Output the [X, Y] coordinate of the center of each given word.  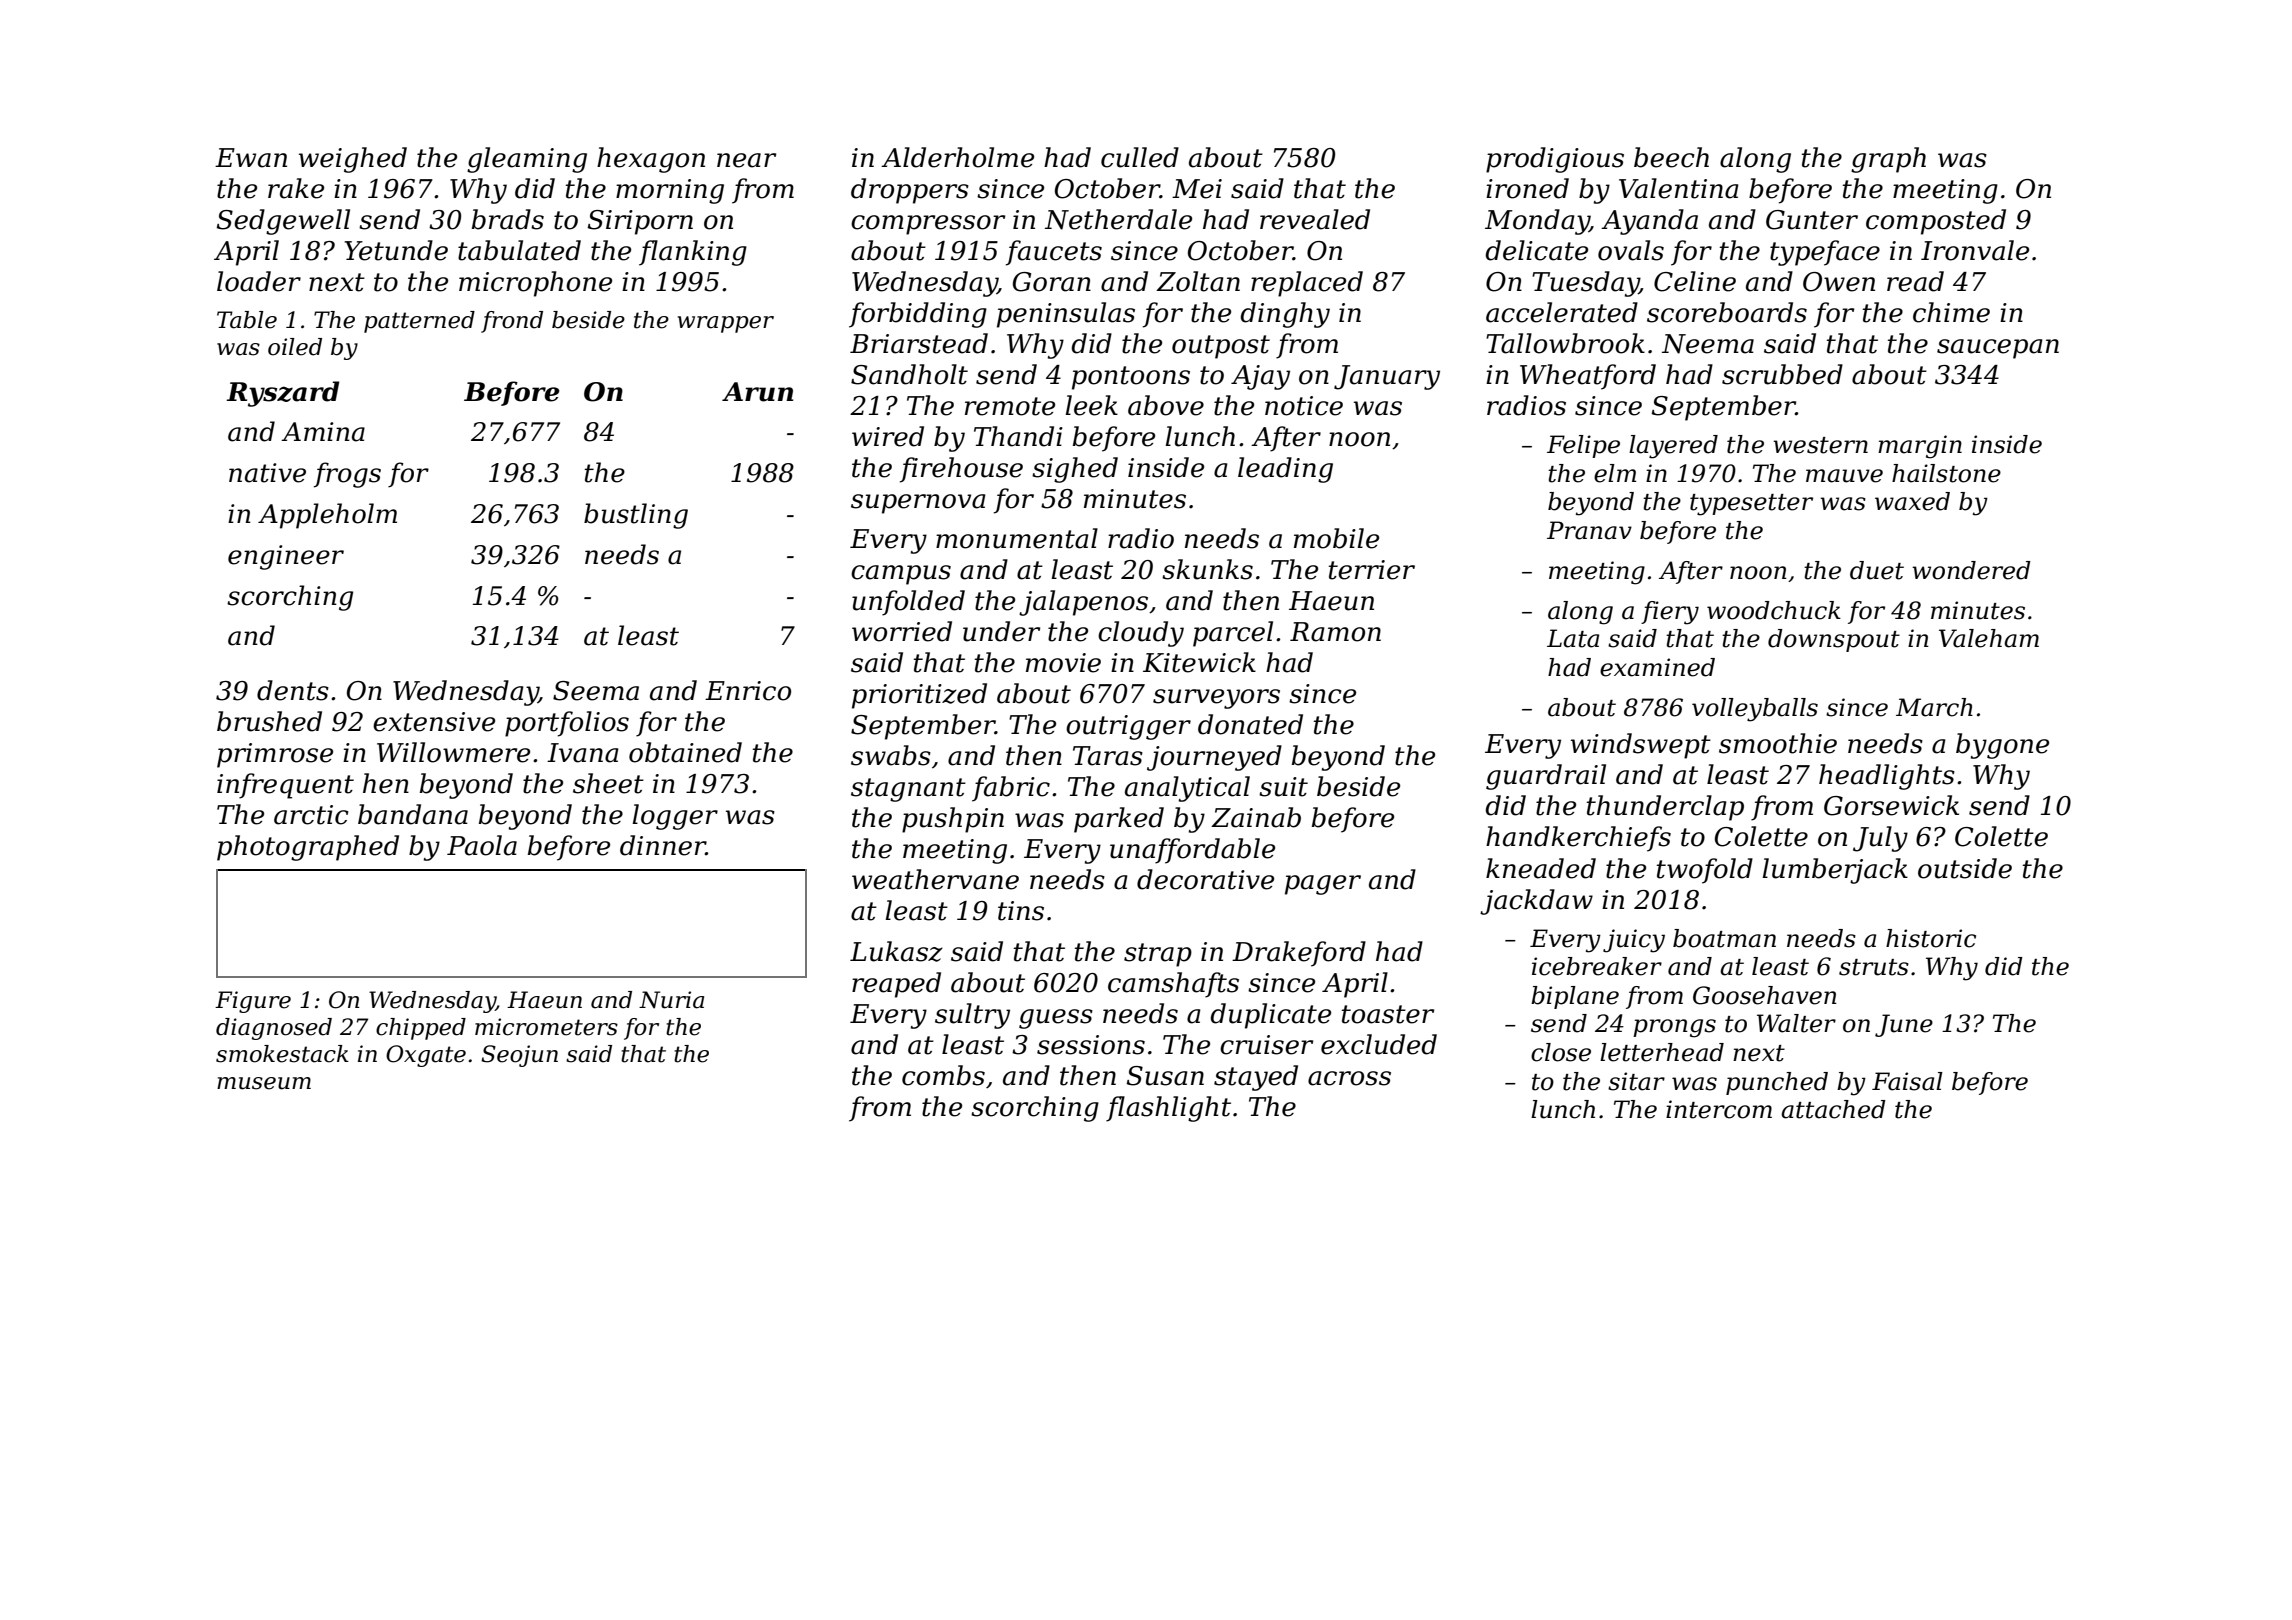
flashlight [1168, 1109]
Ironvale [1975, 250]
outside [1965, 868]
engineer [286, 557]
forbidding [918, 315]
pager [1323, 885]
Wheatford [1588, 377]
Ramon [1335, 632]
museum [264, 1083]
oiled [295, 347]
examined [1657, 667]
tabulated [519, 250]
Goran [1052, 282]
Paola [482, 845]
